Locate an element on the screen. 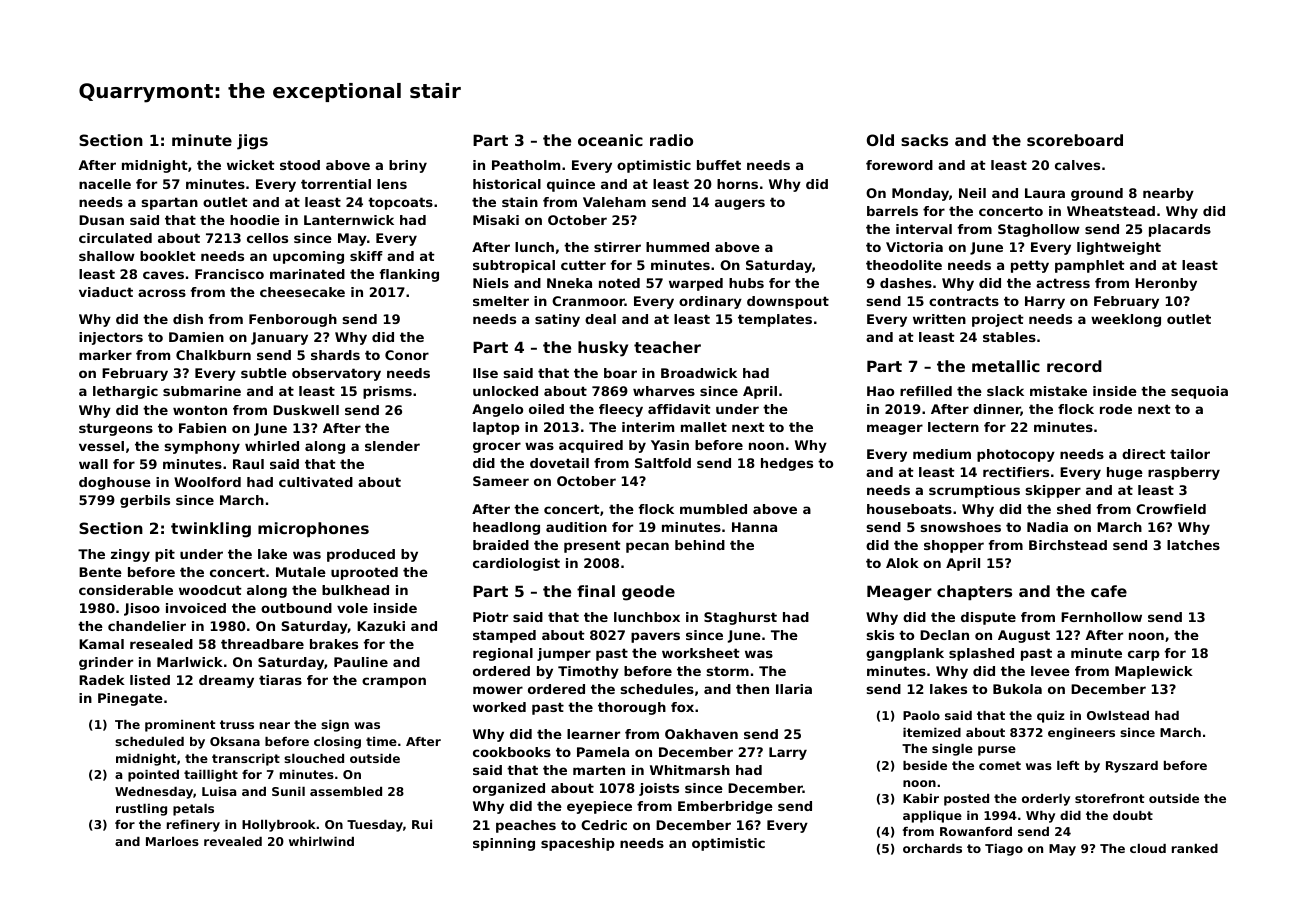 The height and width of the screenshot is (924, 1308). Marloes is located at coordinates (172, 841).
